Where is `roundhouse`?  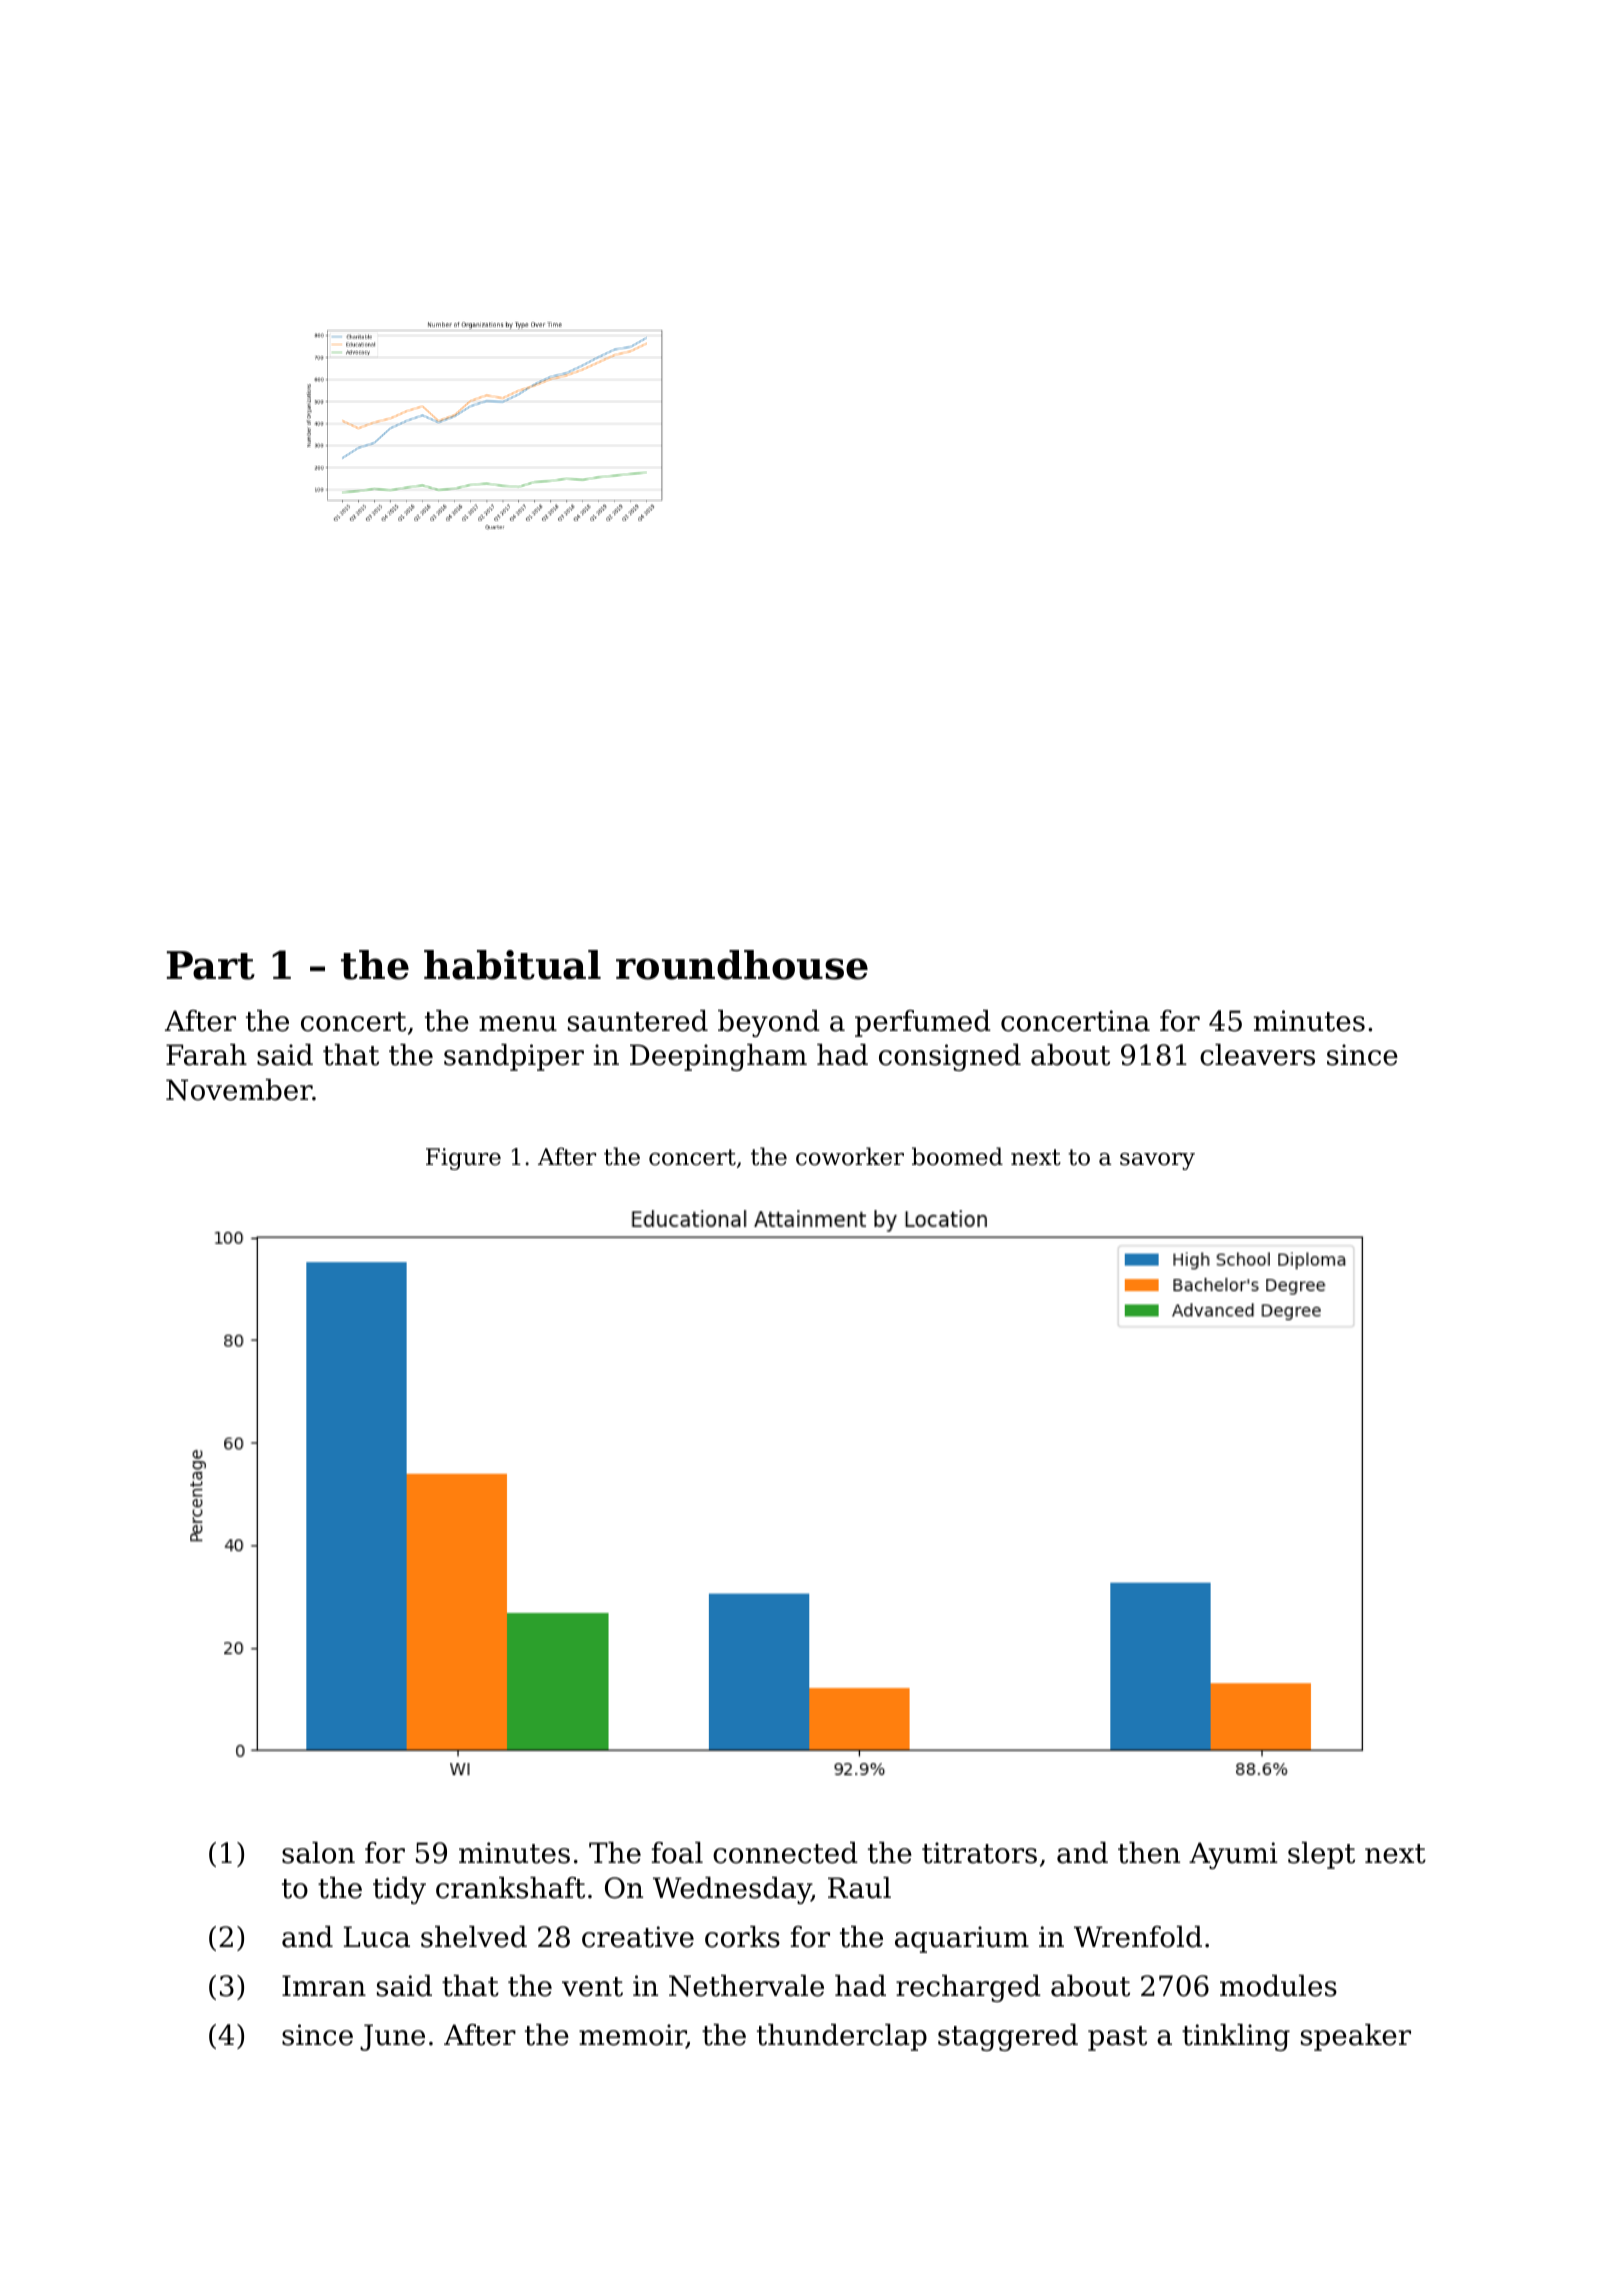
roundhouse is located at coordinates (742, 965).
